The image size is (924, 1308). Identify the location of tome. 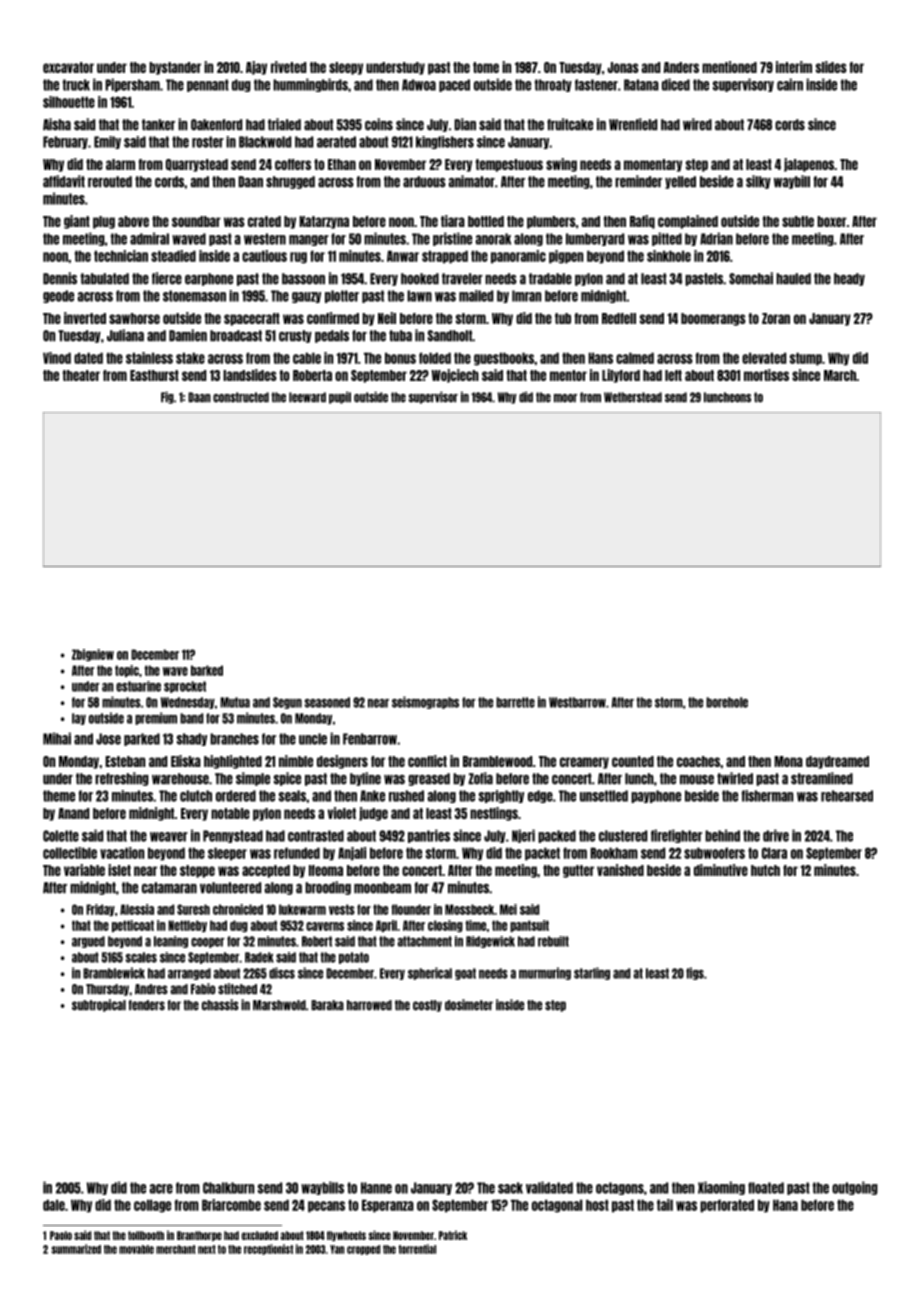
(486, 67).
